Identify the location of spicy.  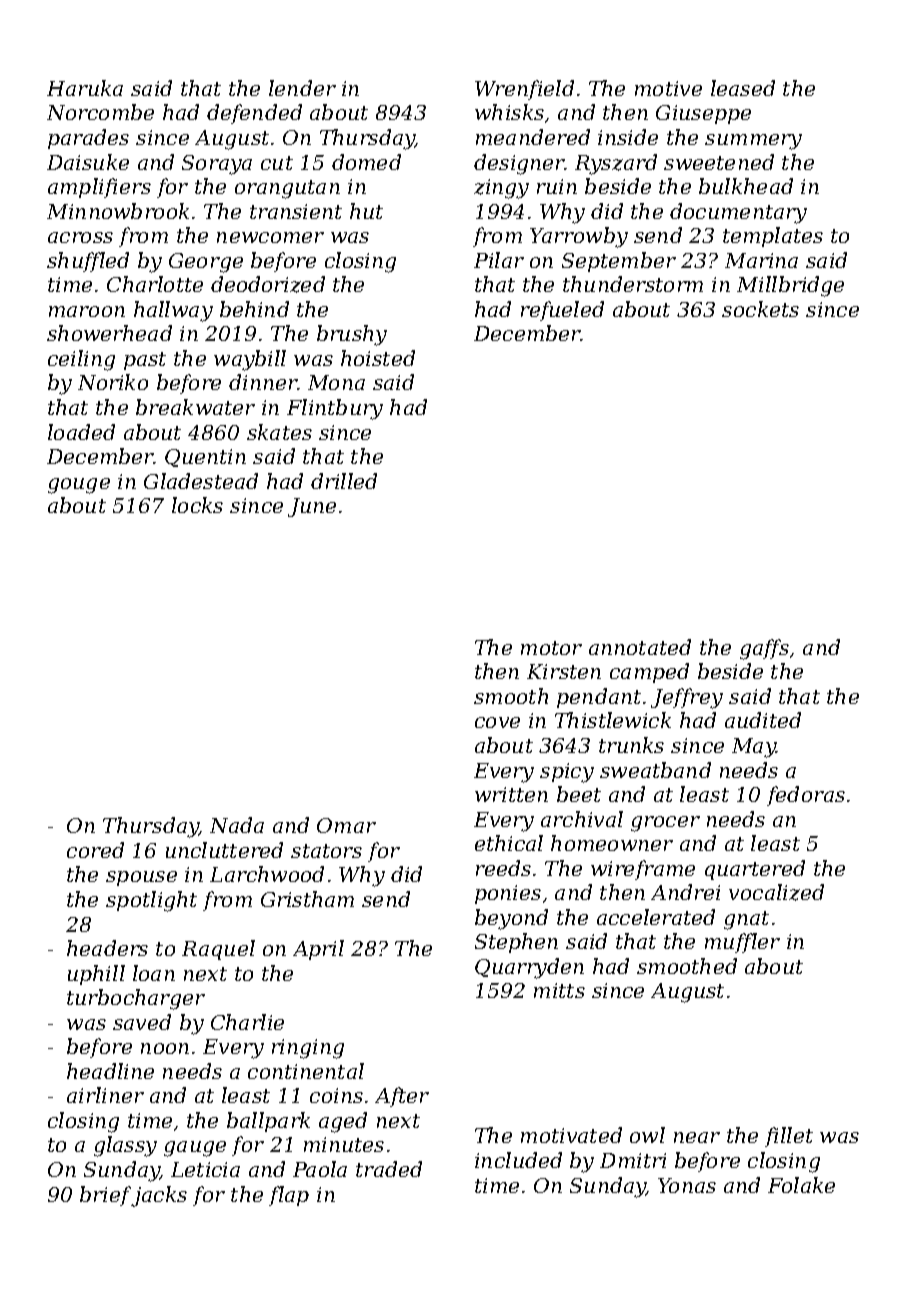
(567, 773).
